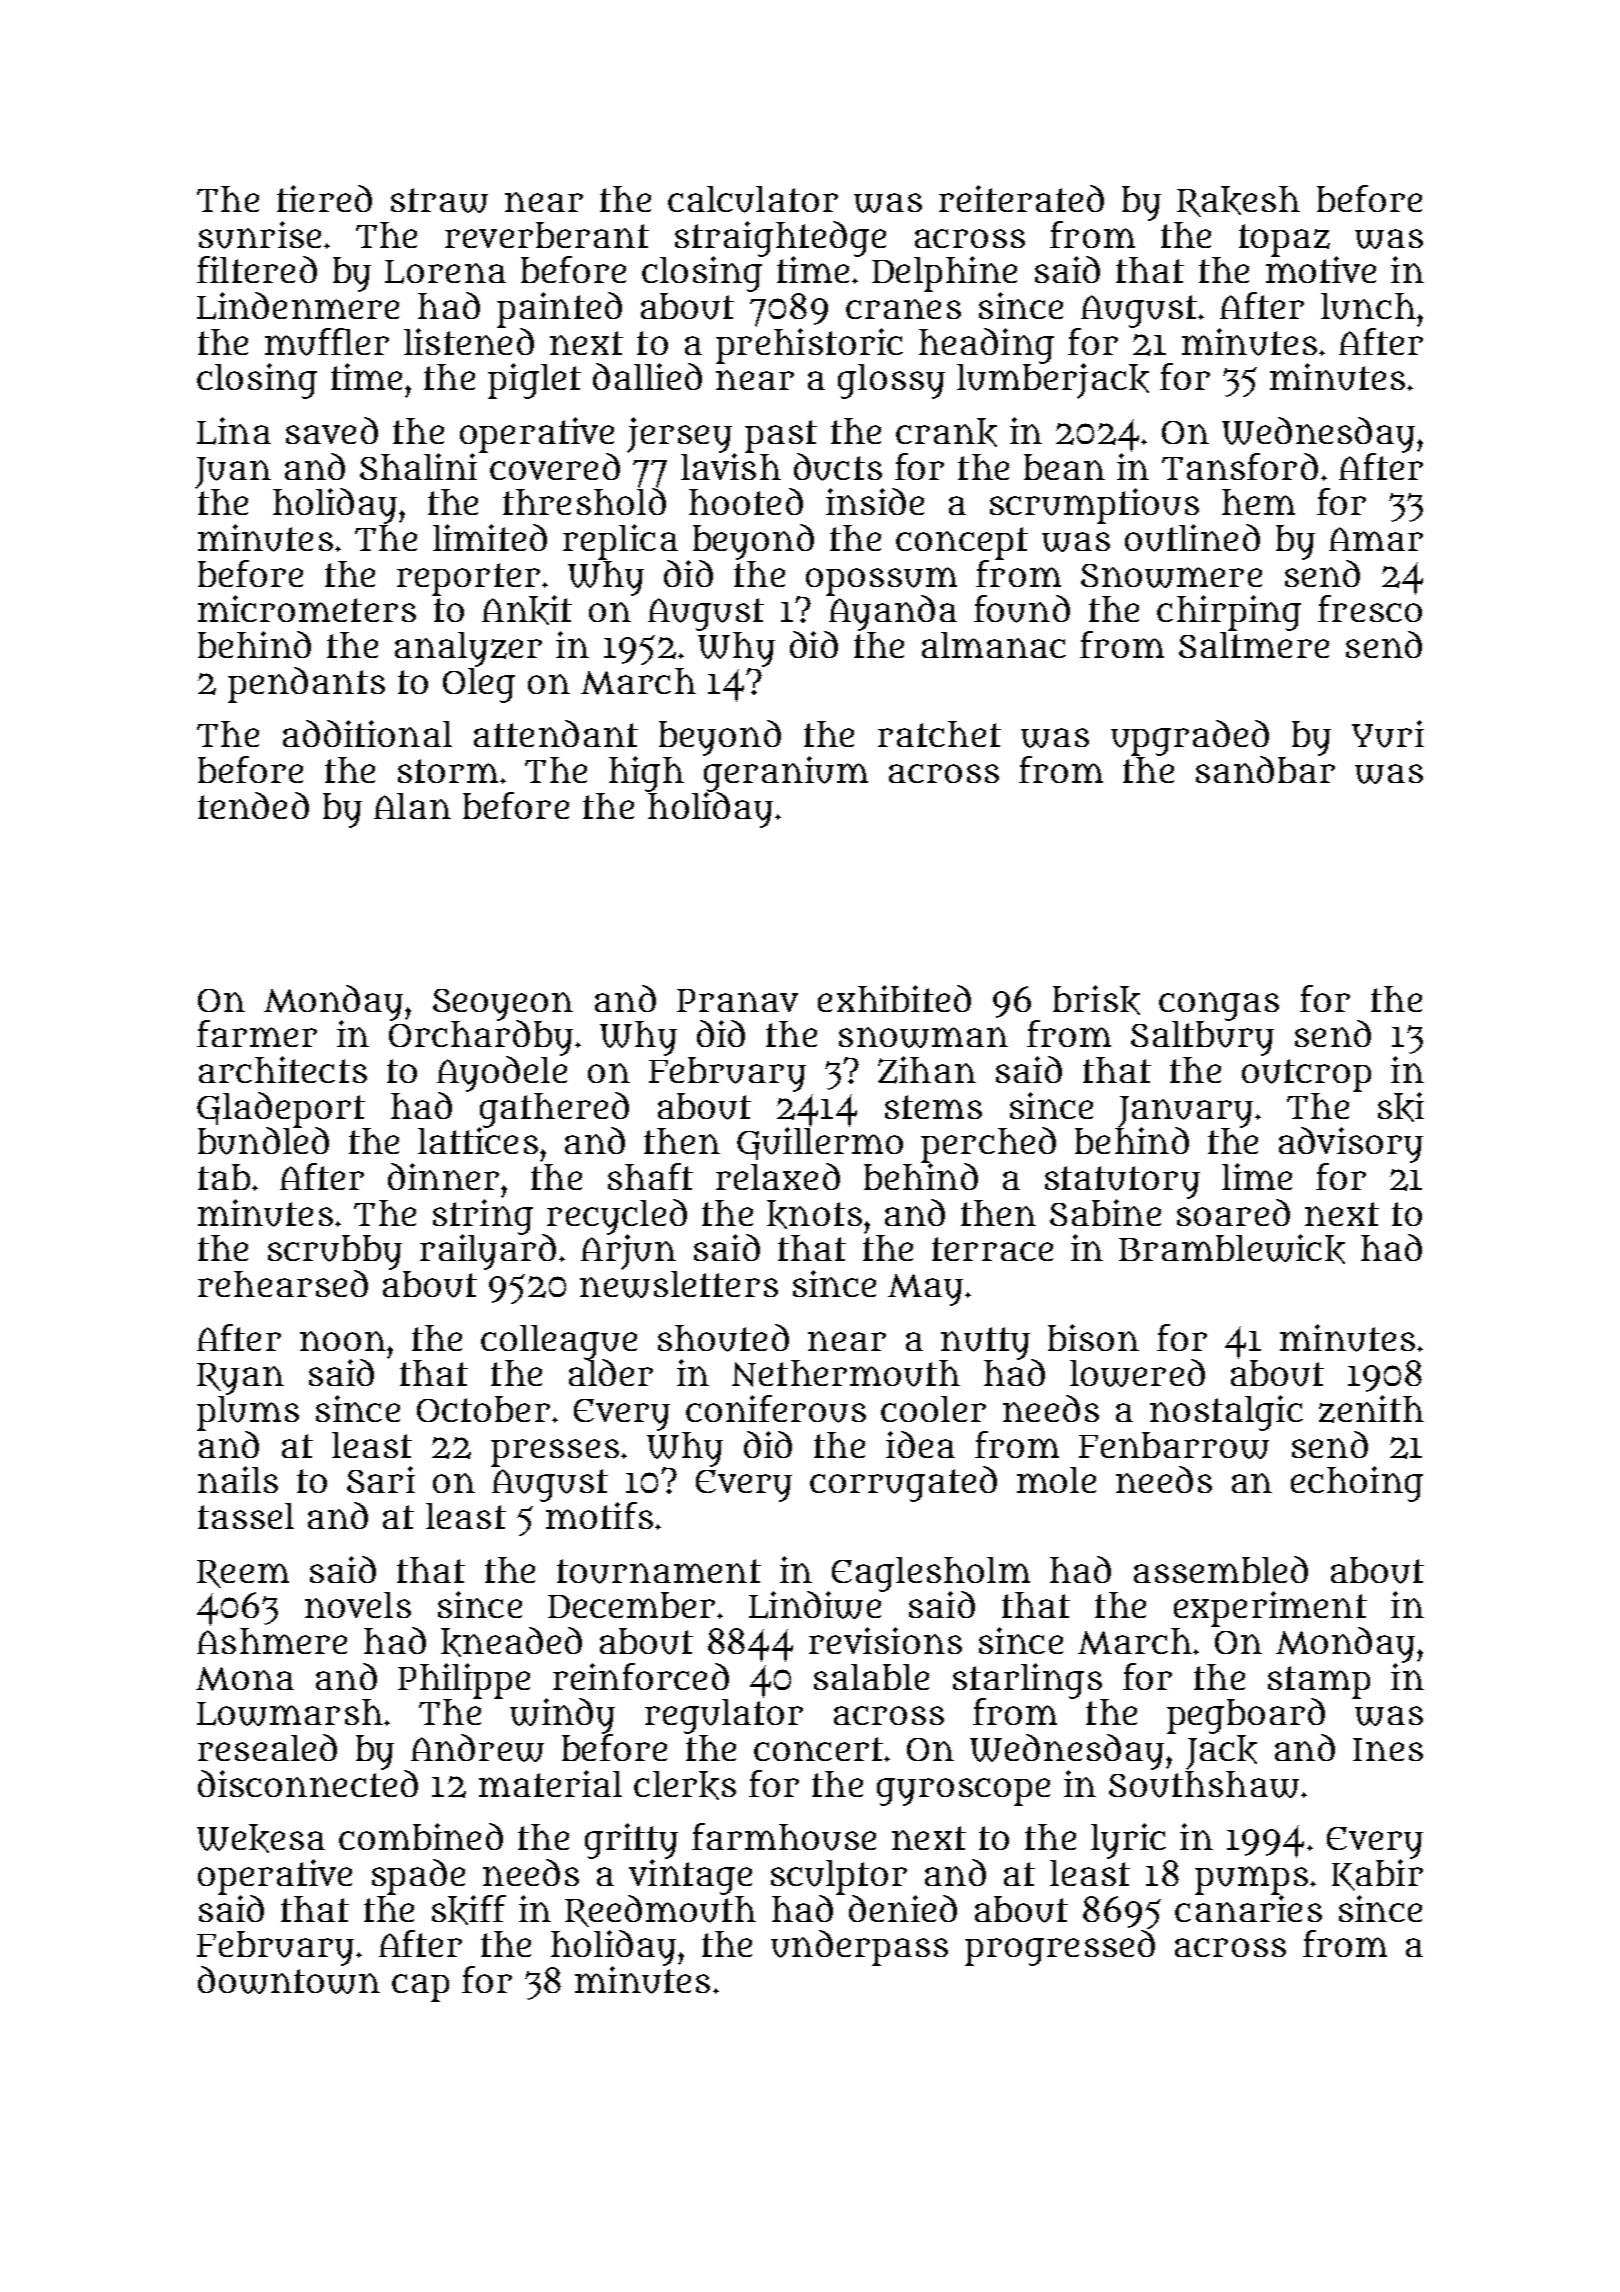  Describe the element at coordinates (547, 235) in the screenshot. I see `reverberant` at that location.
